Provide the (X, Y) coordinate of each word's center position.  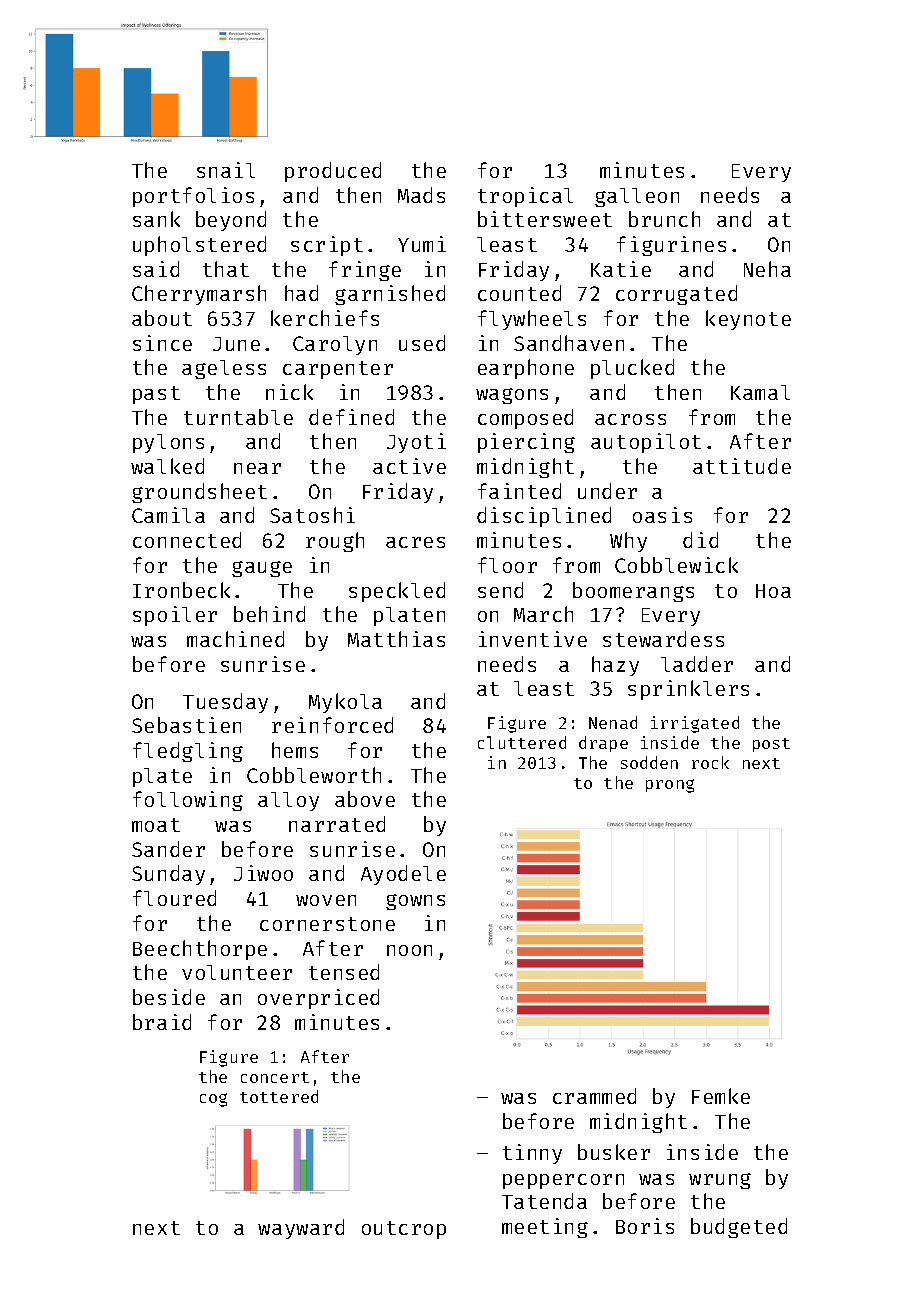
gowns (415, 902)
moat (156, 825)
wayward (301, 1229)
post (771, 745)
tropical (525, 197)
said (156, 269)
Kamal (760, 392)
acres (415, 542)
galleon (637, 197)
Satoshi (312, 515)
